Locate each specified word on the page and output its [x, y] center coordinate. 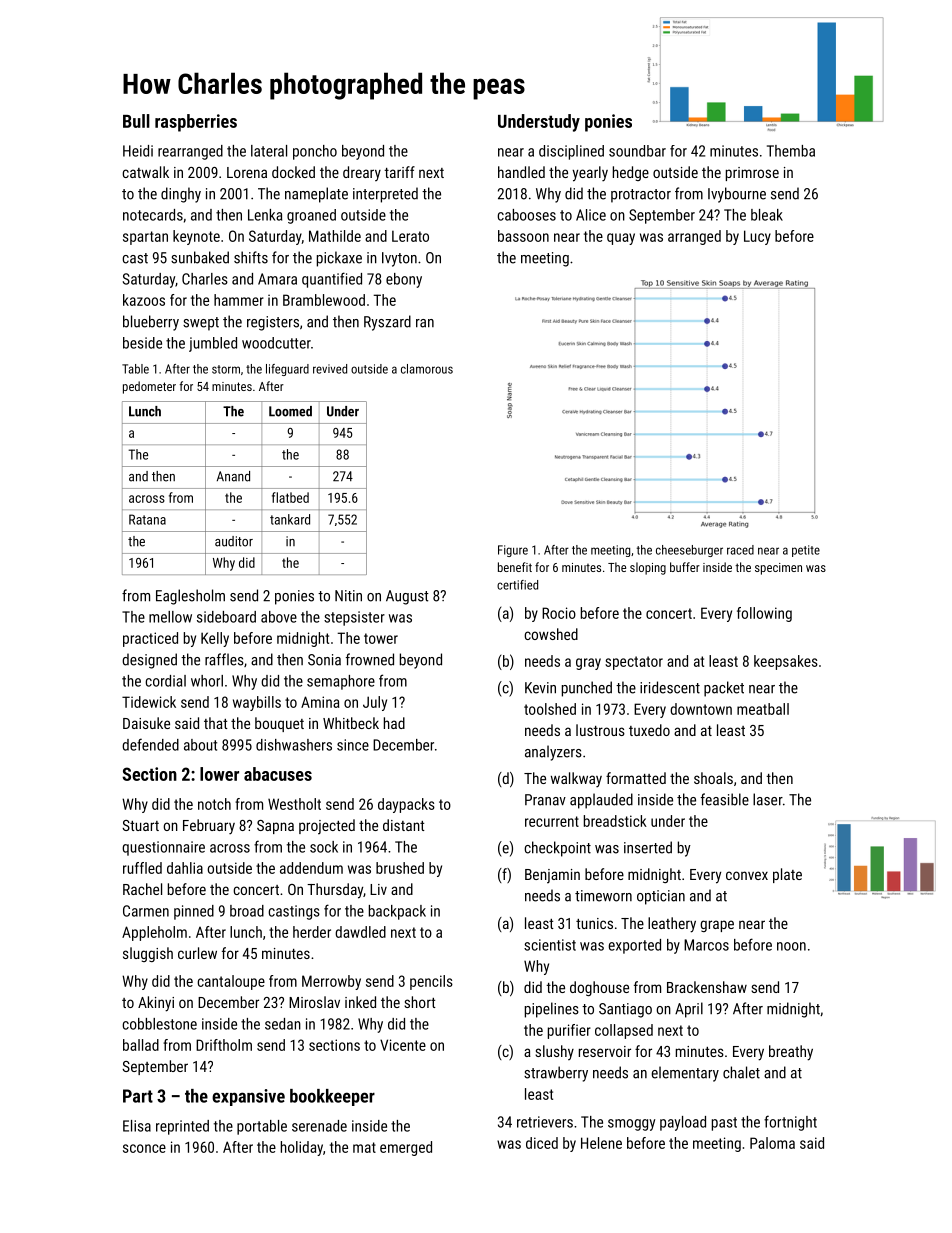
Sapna [275, 827]
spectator [634, 663]
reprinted [182, 1127]
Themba [791, 151]
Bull [136, 121]
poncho [315, 152]
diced [542, 1143]
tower [381, 638]
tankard [290, 519]
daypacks [406, 805]
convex [747, 875]
